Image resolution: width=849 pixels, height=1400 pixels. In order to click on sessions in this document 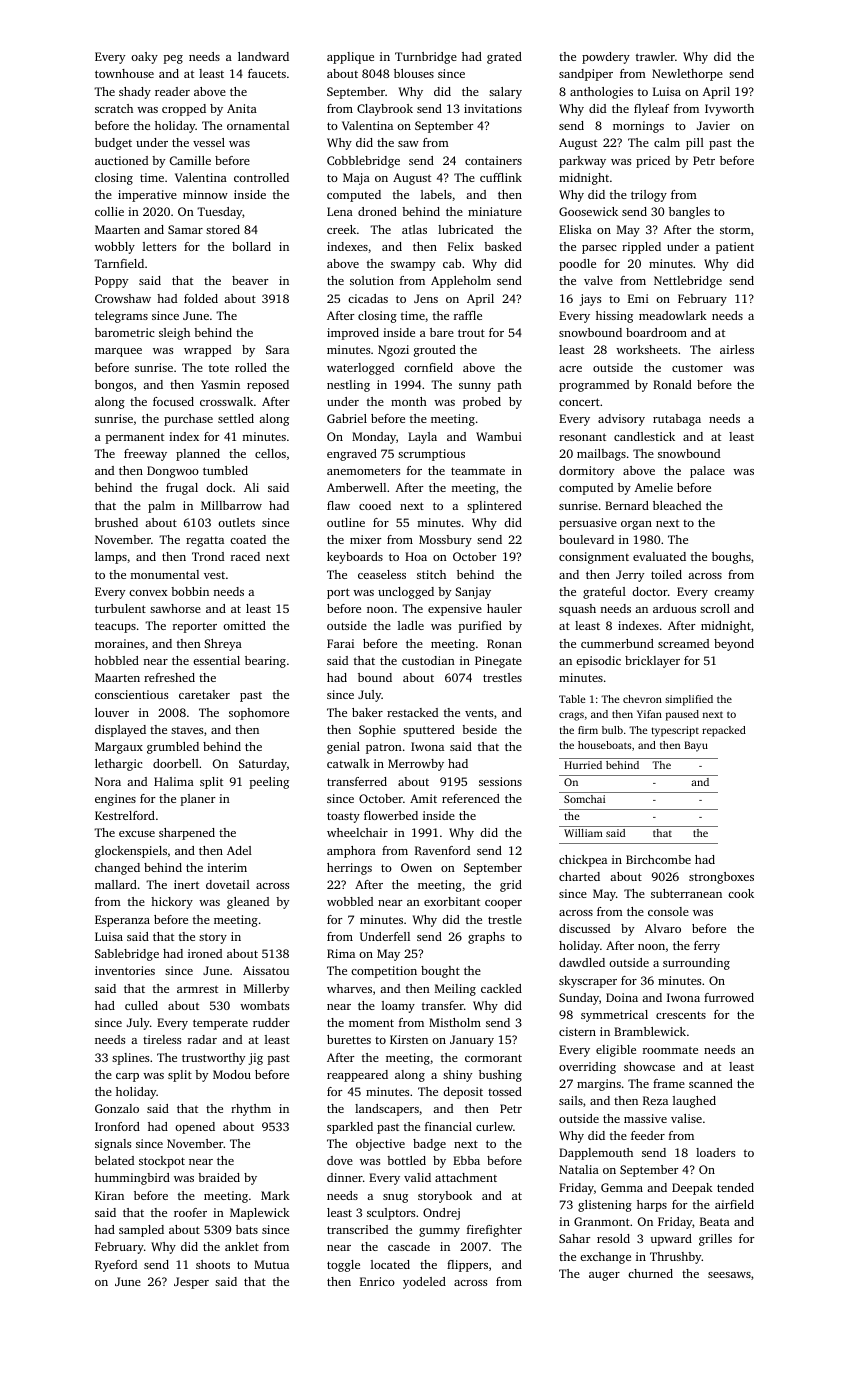, I will do `click(500, 781)`.
